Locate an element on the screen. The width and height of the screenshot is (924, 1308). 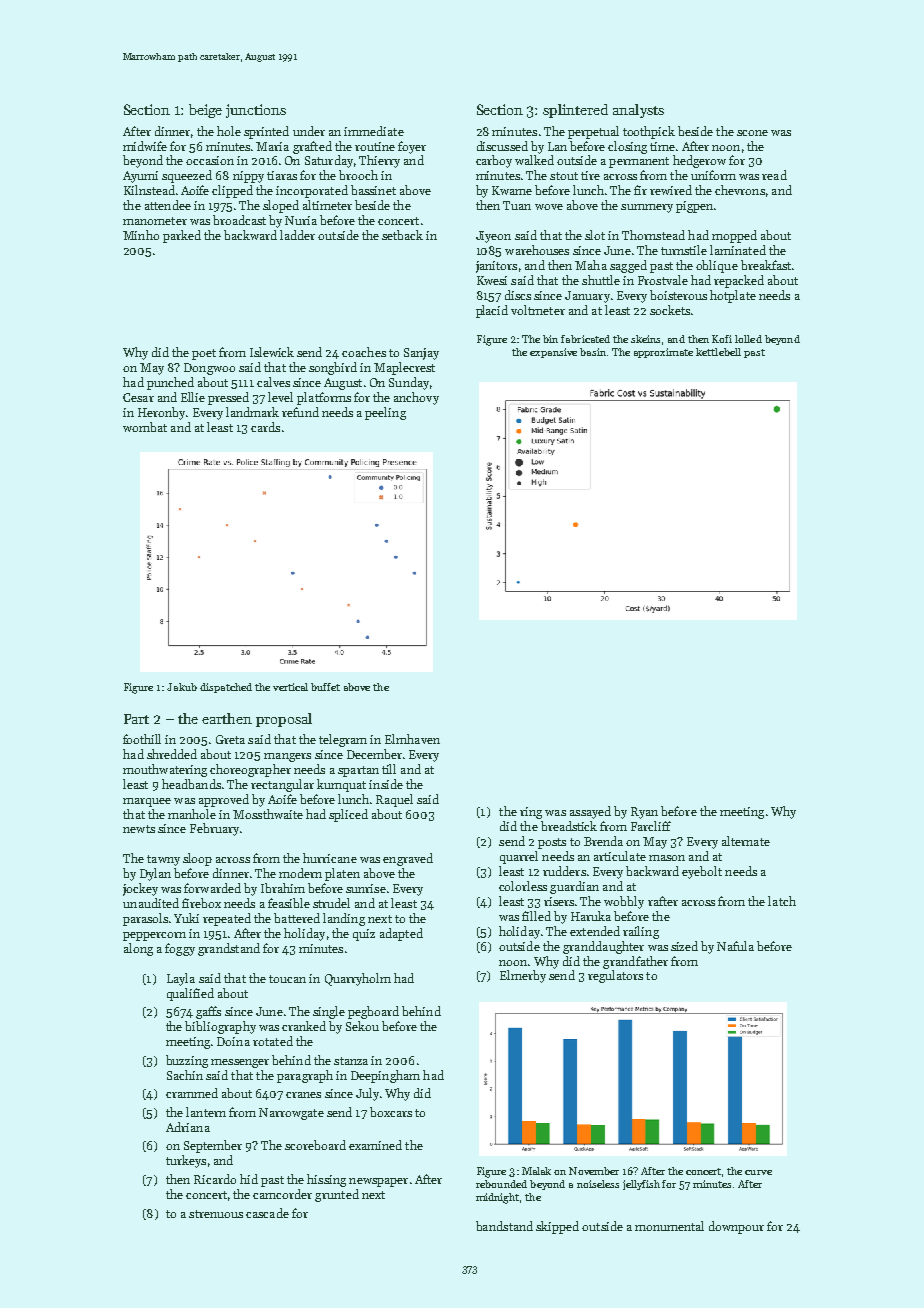
breakfast is located at coordinates (766, 265).
